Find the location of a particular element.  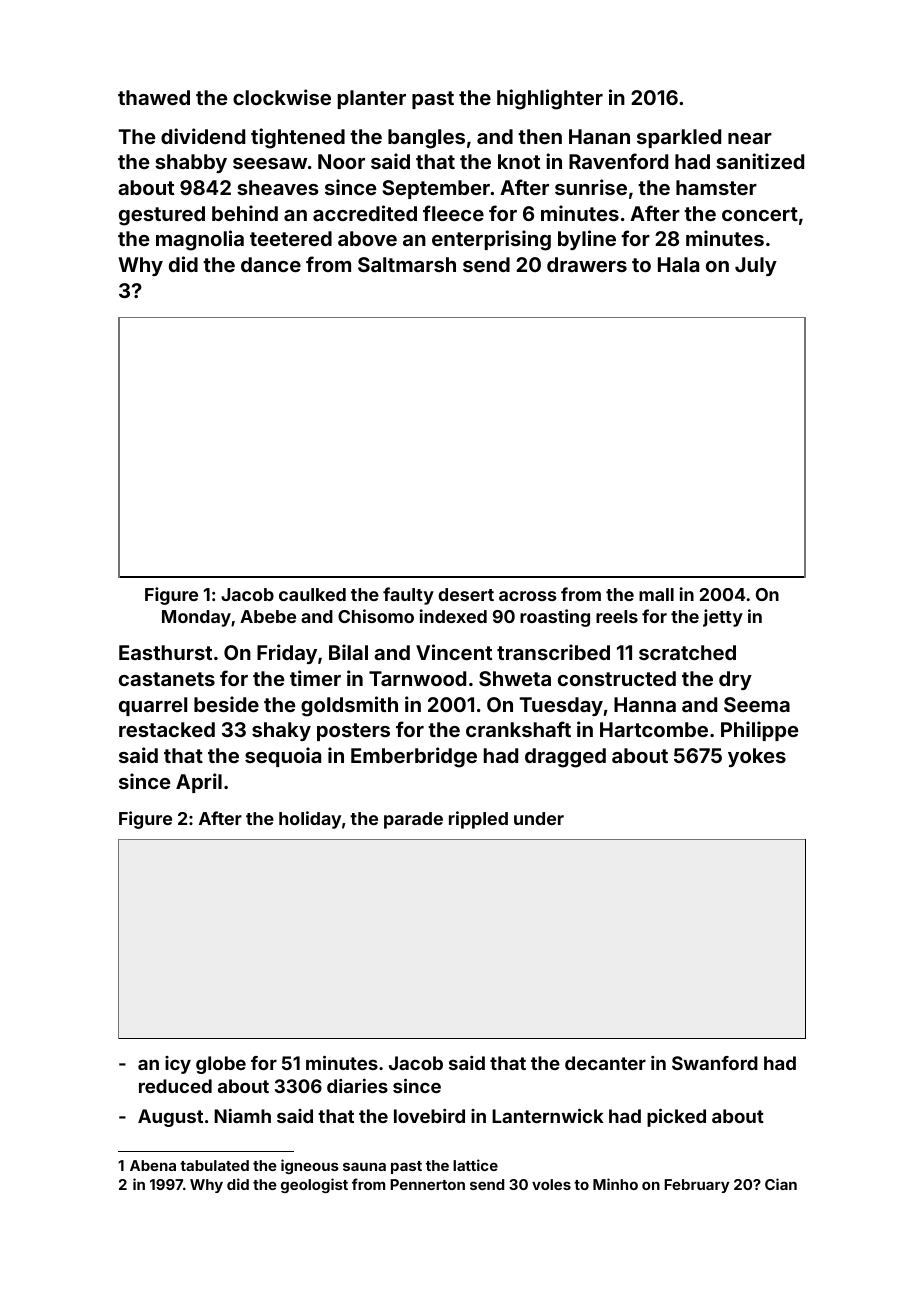

Pennerton is located at coordinates (427, 1184).
